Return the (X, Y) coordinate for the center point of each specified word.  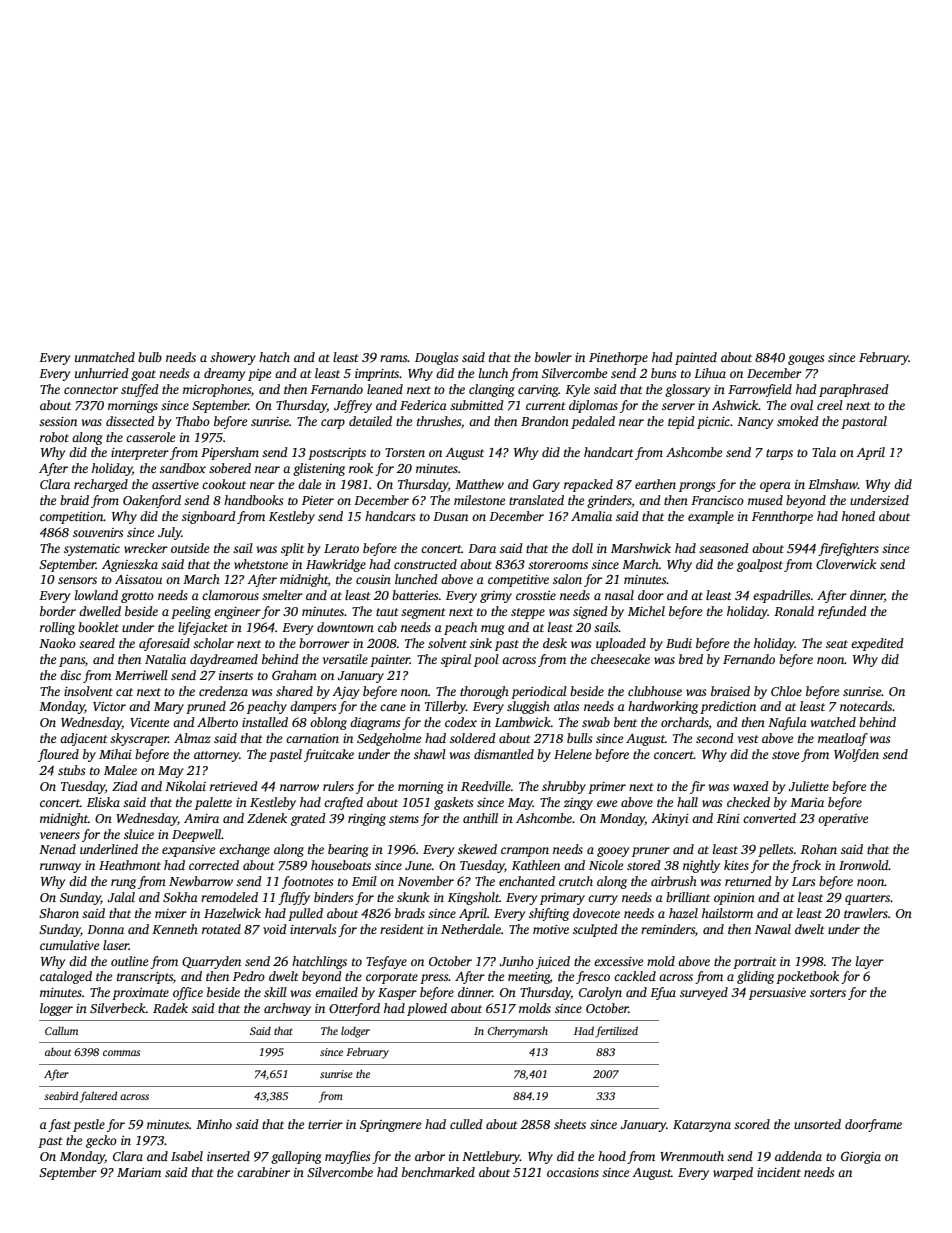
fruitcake (329, 755)
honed (858, 516)
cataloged (66, 977)
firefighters (848, 549)
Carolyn (600, 993)
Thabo (193, 421)
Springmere (390, 1126)
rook (361, 468)
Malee (120, 770)
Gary (546, 485)
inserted (228, 1156)
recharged (101, 485)
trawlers (866, 913)
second (715, 738)
